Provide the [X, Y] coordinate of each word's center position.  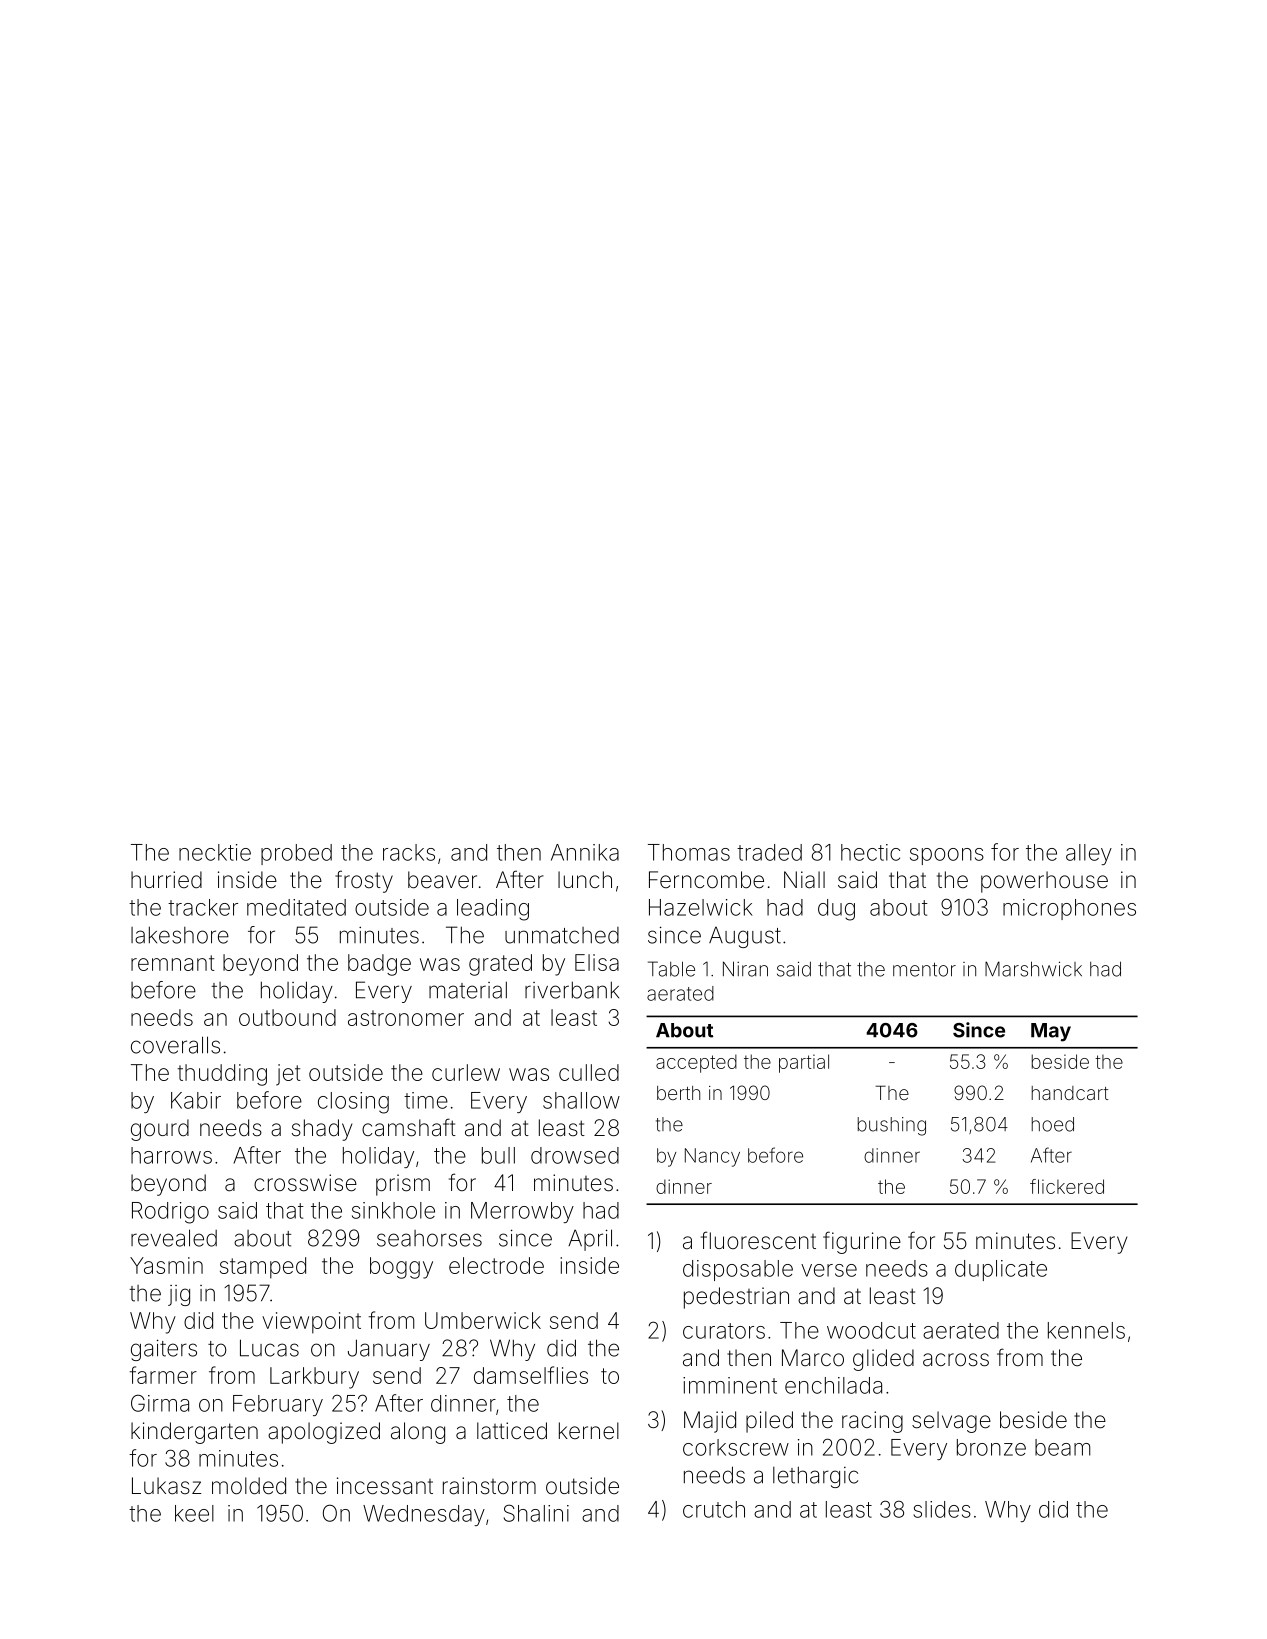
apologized [324, 1433]
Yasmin [166, 1265]
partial [804, 1063]
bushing [892, 1126]
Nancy [712, 1157]
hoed [1053, 1124]
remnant [173, 963]
